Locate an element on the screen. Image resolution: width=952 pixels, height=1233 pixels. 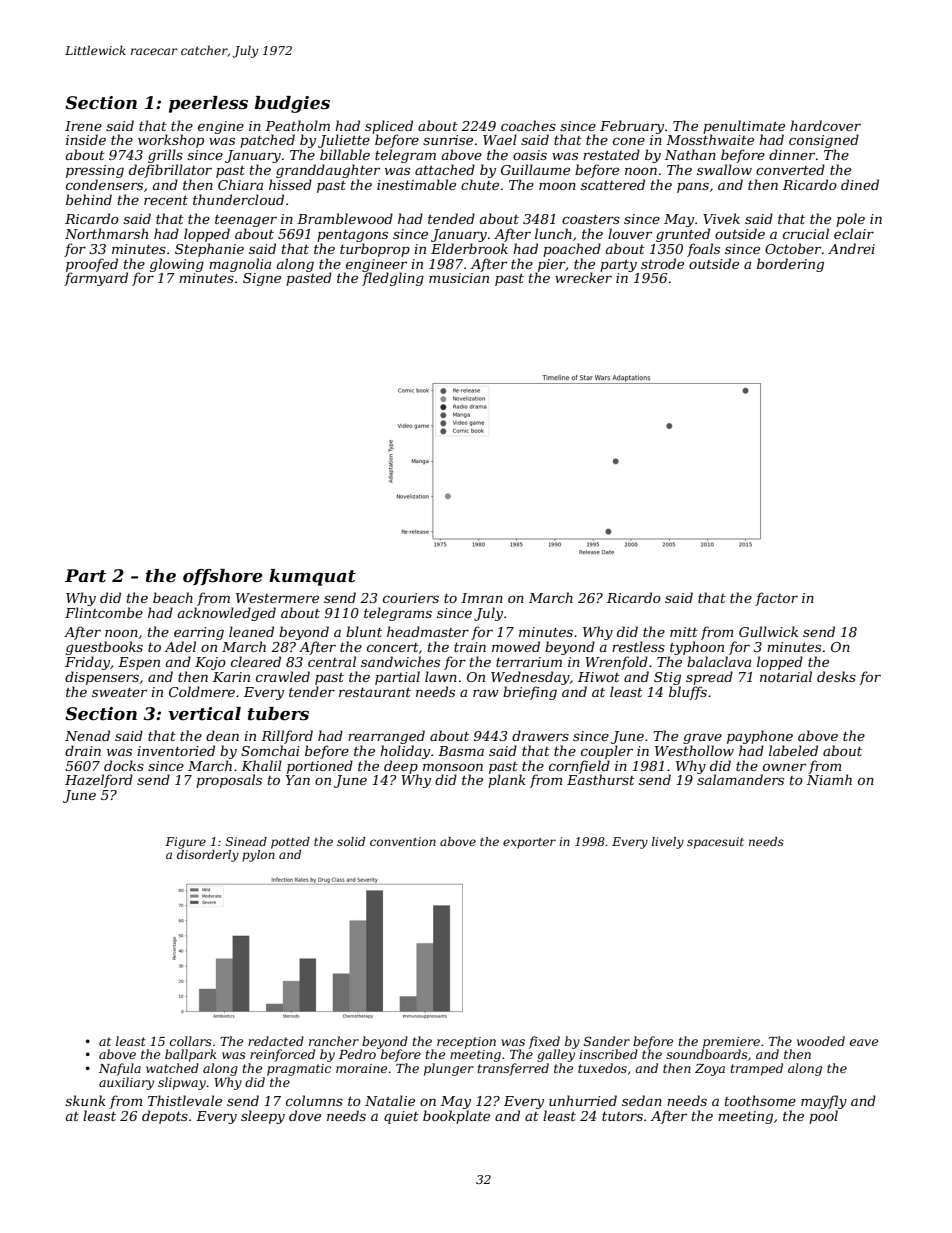
Basma is located at coordinates (461, 751).
